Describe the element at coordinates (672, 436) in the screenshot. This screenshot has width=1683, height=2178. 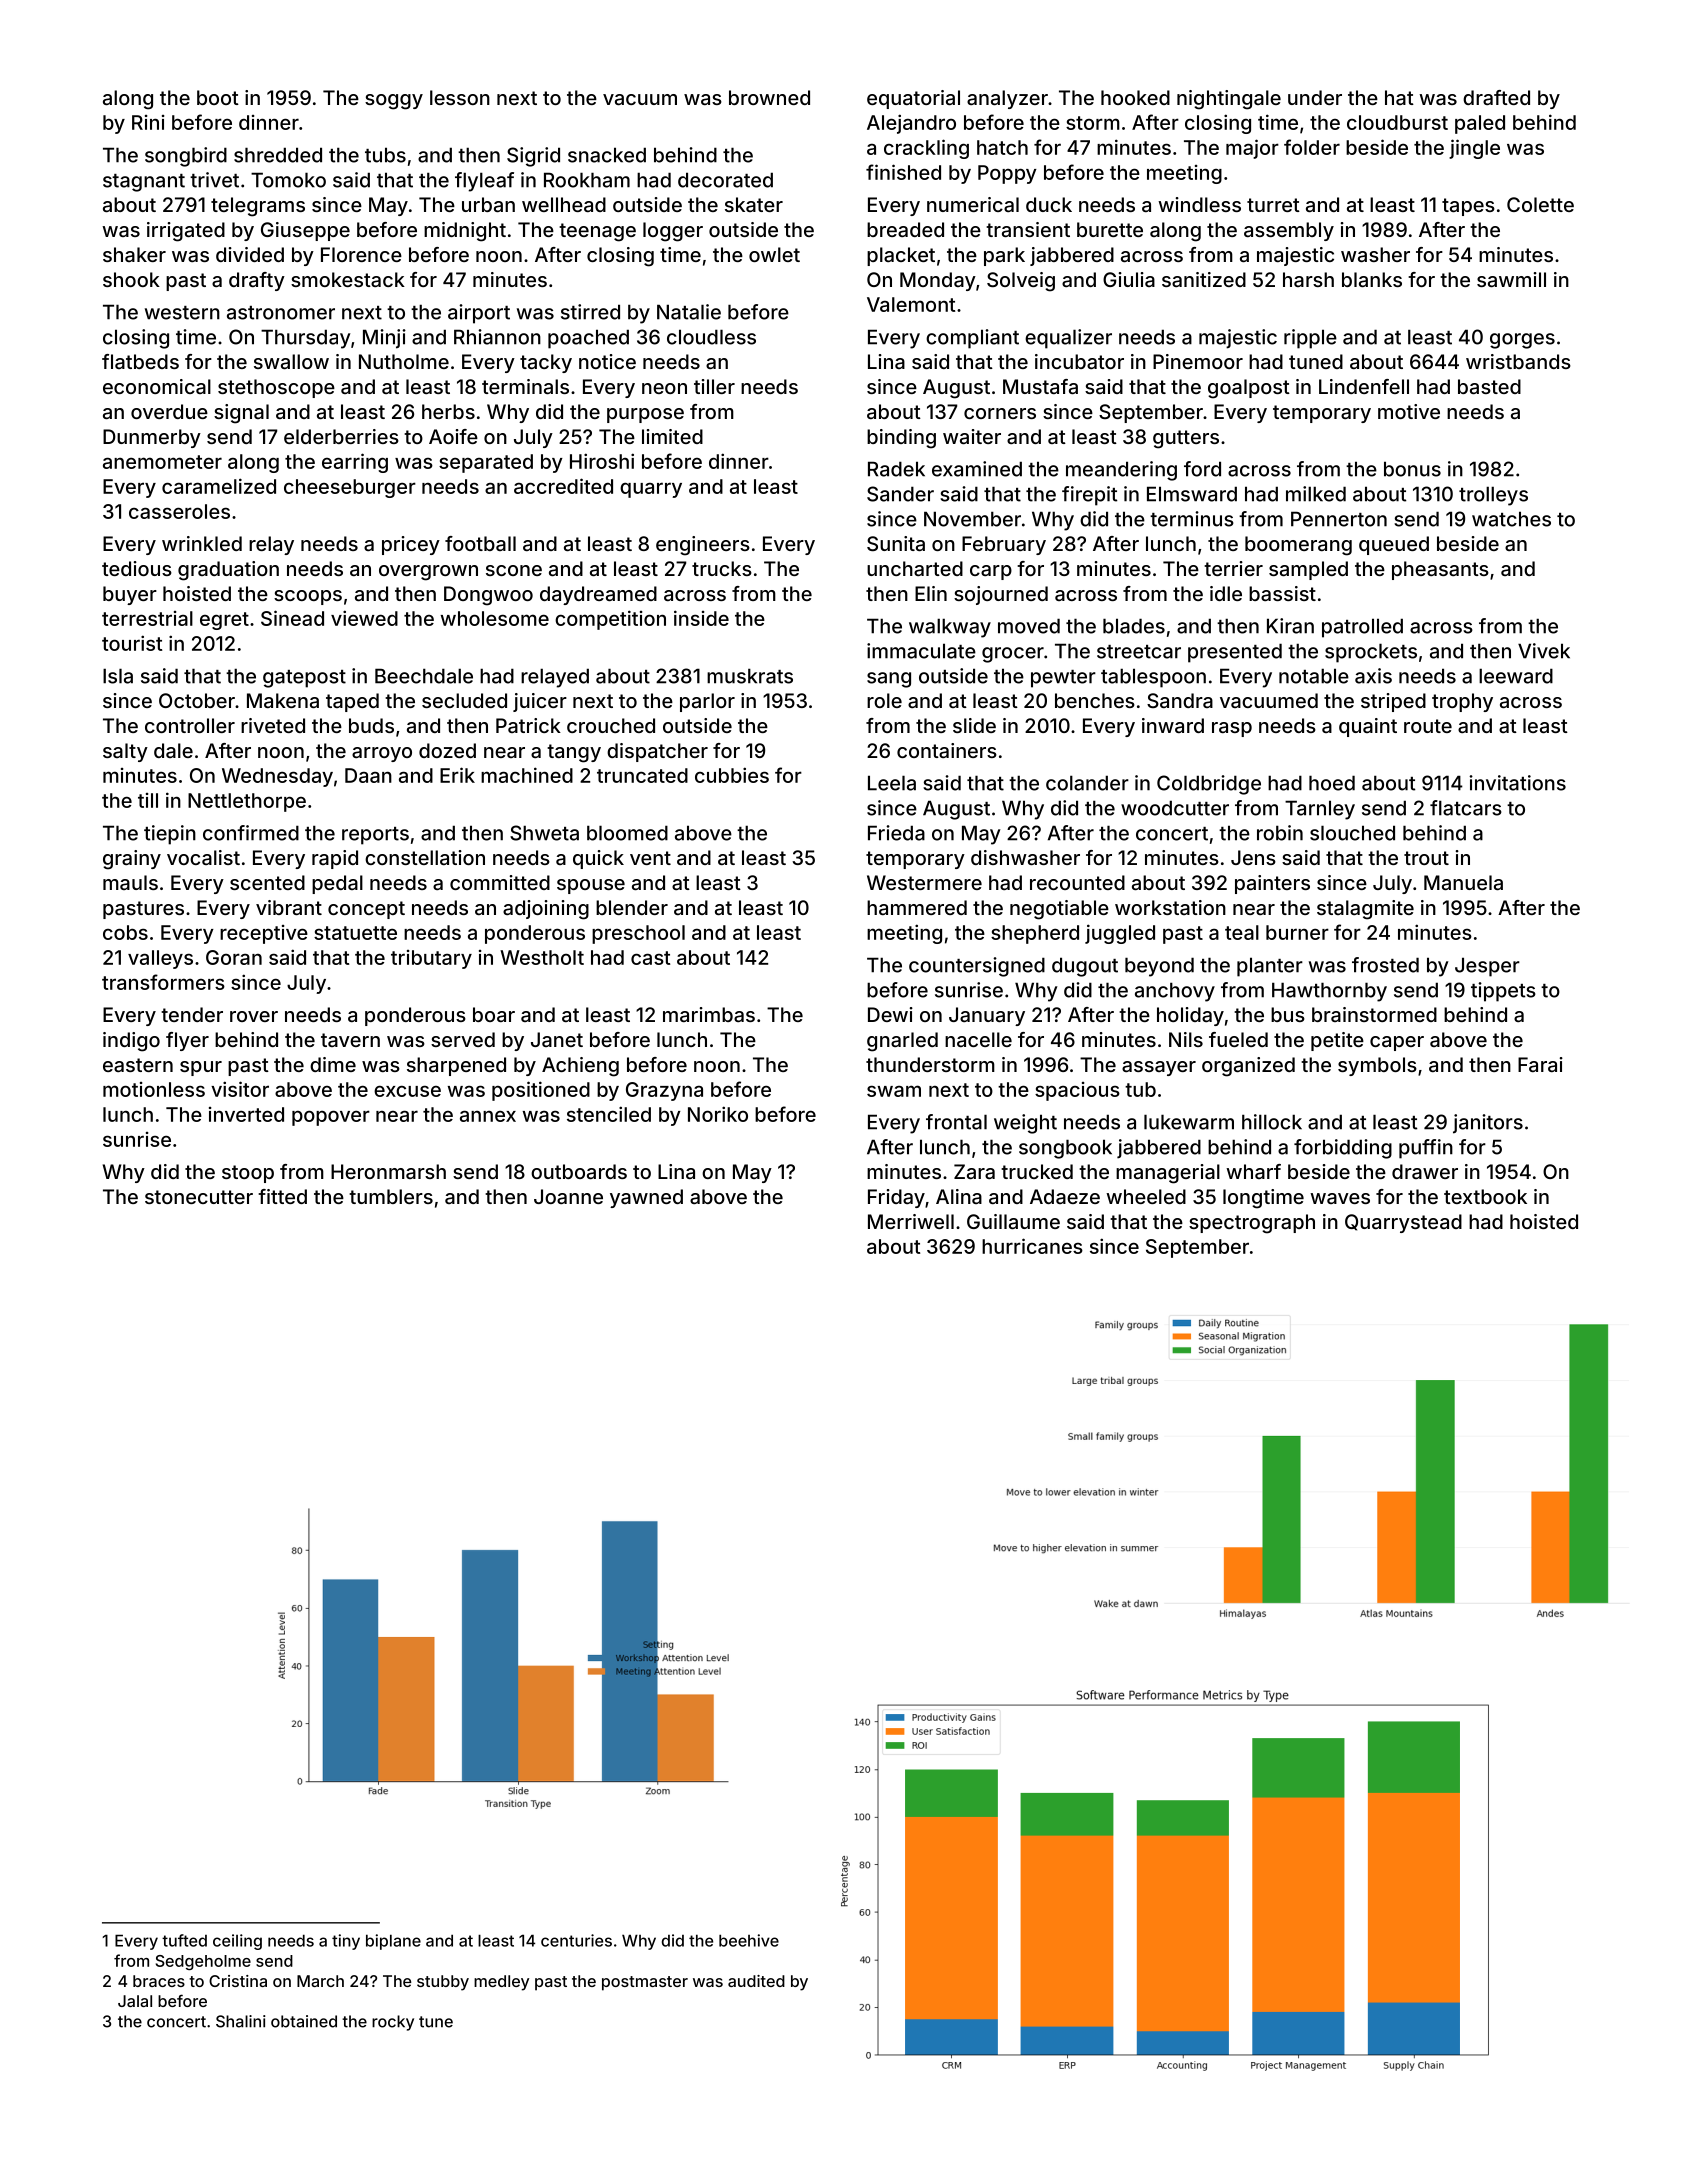
I see `limited` at that location.
